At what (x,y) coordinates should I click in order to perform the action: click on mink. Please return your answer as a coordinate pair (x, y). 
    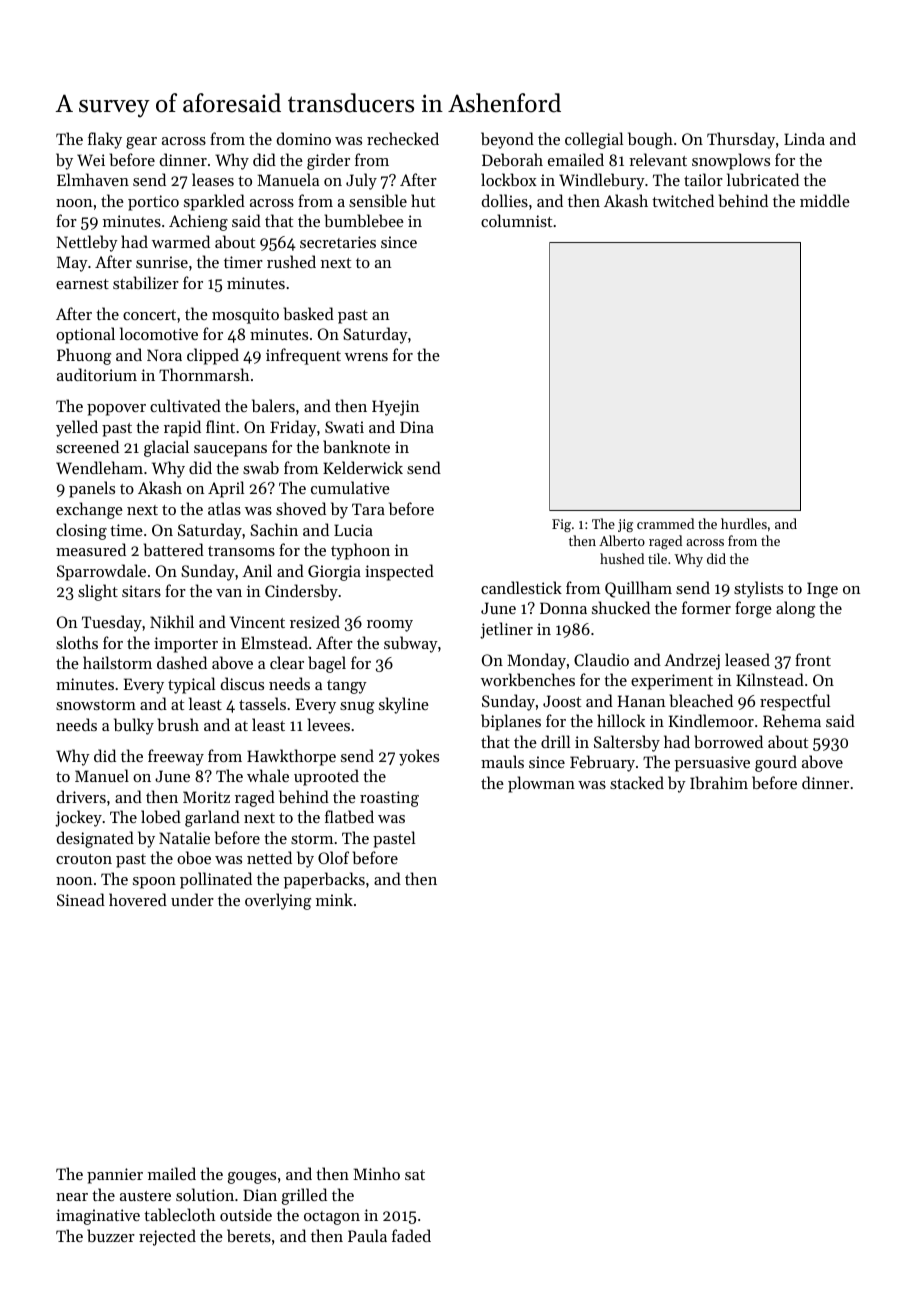
    Looking at the image, I should click on (334, 899).
